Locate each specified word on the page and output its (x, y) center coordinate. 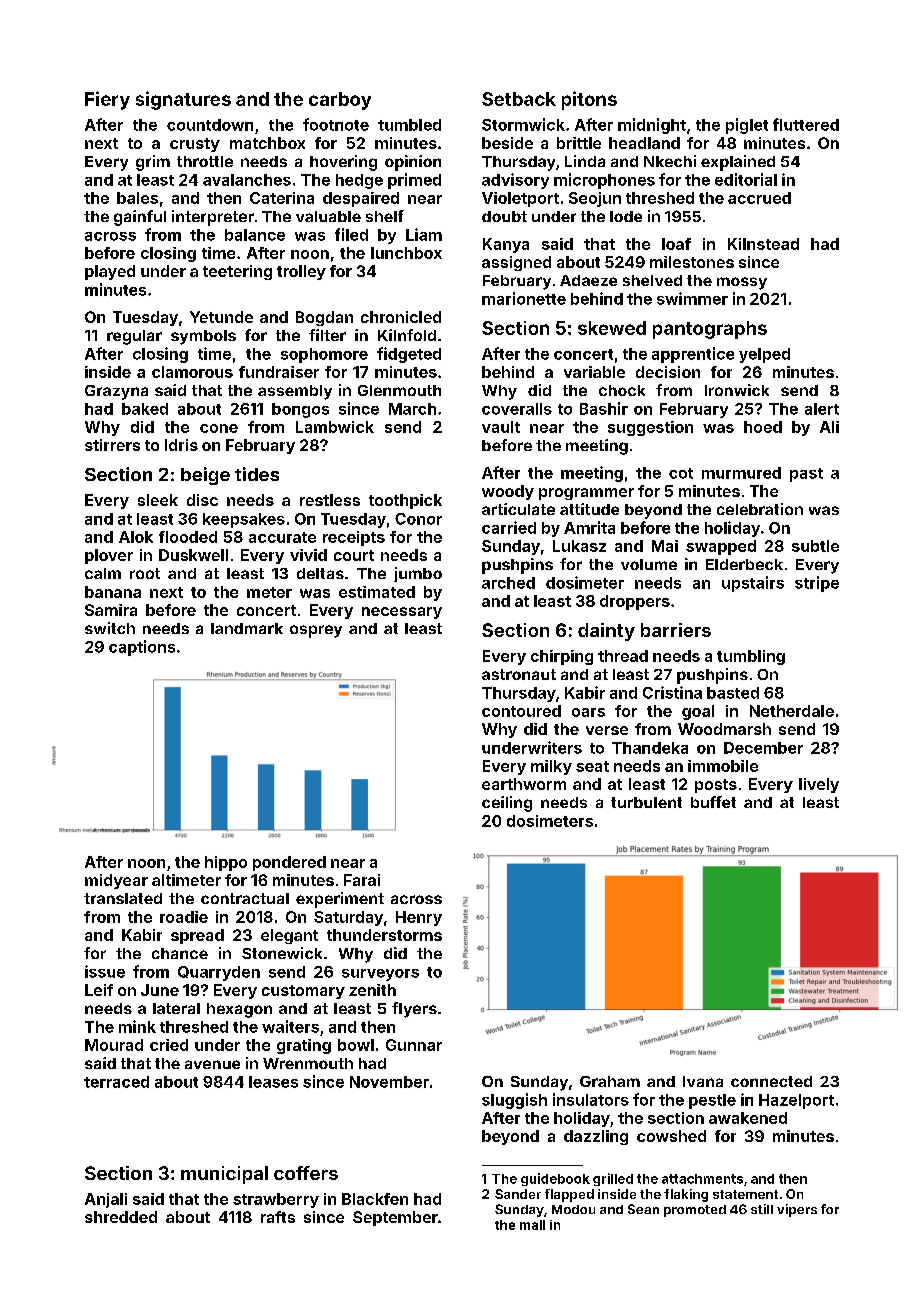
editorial (746, 179)
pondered (289, 863)
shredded (121, 1217)
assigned (516, 263)
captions (142, 648)
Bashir (604, 408)
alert (822, 409)
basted (733, 693)
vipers (797, 1210)
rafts (278, 1217)
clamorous (192, 372)
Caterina (282, 198)
